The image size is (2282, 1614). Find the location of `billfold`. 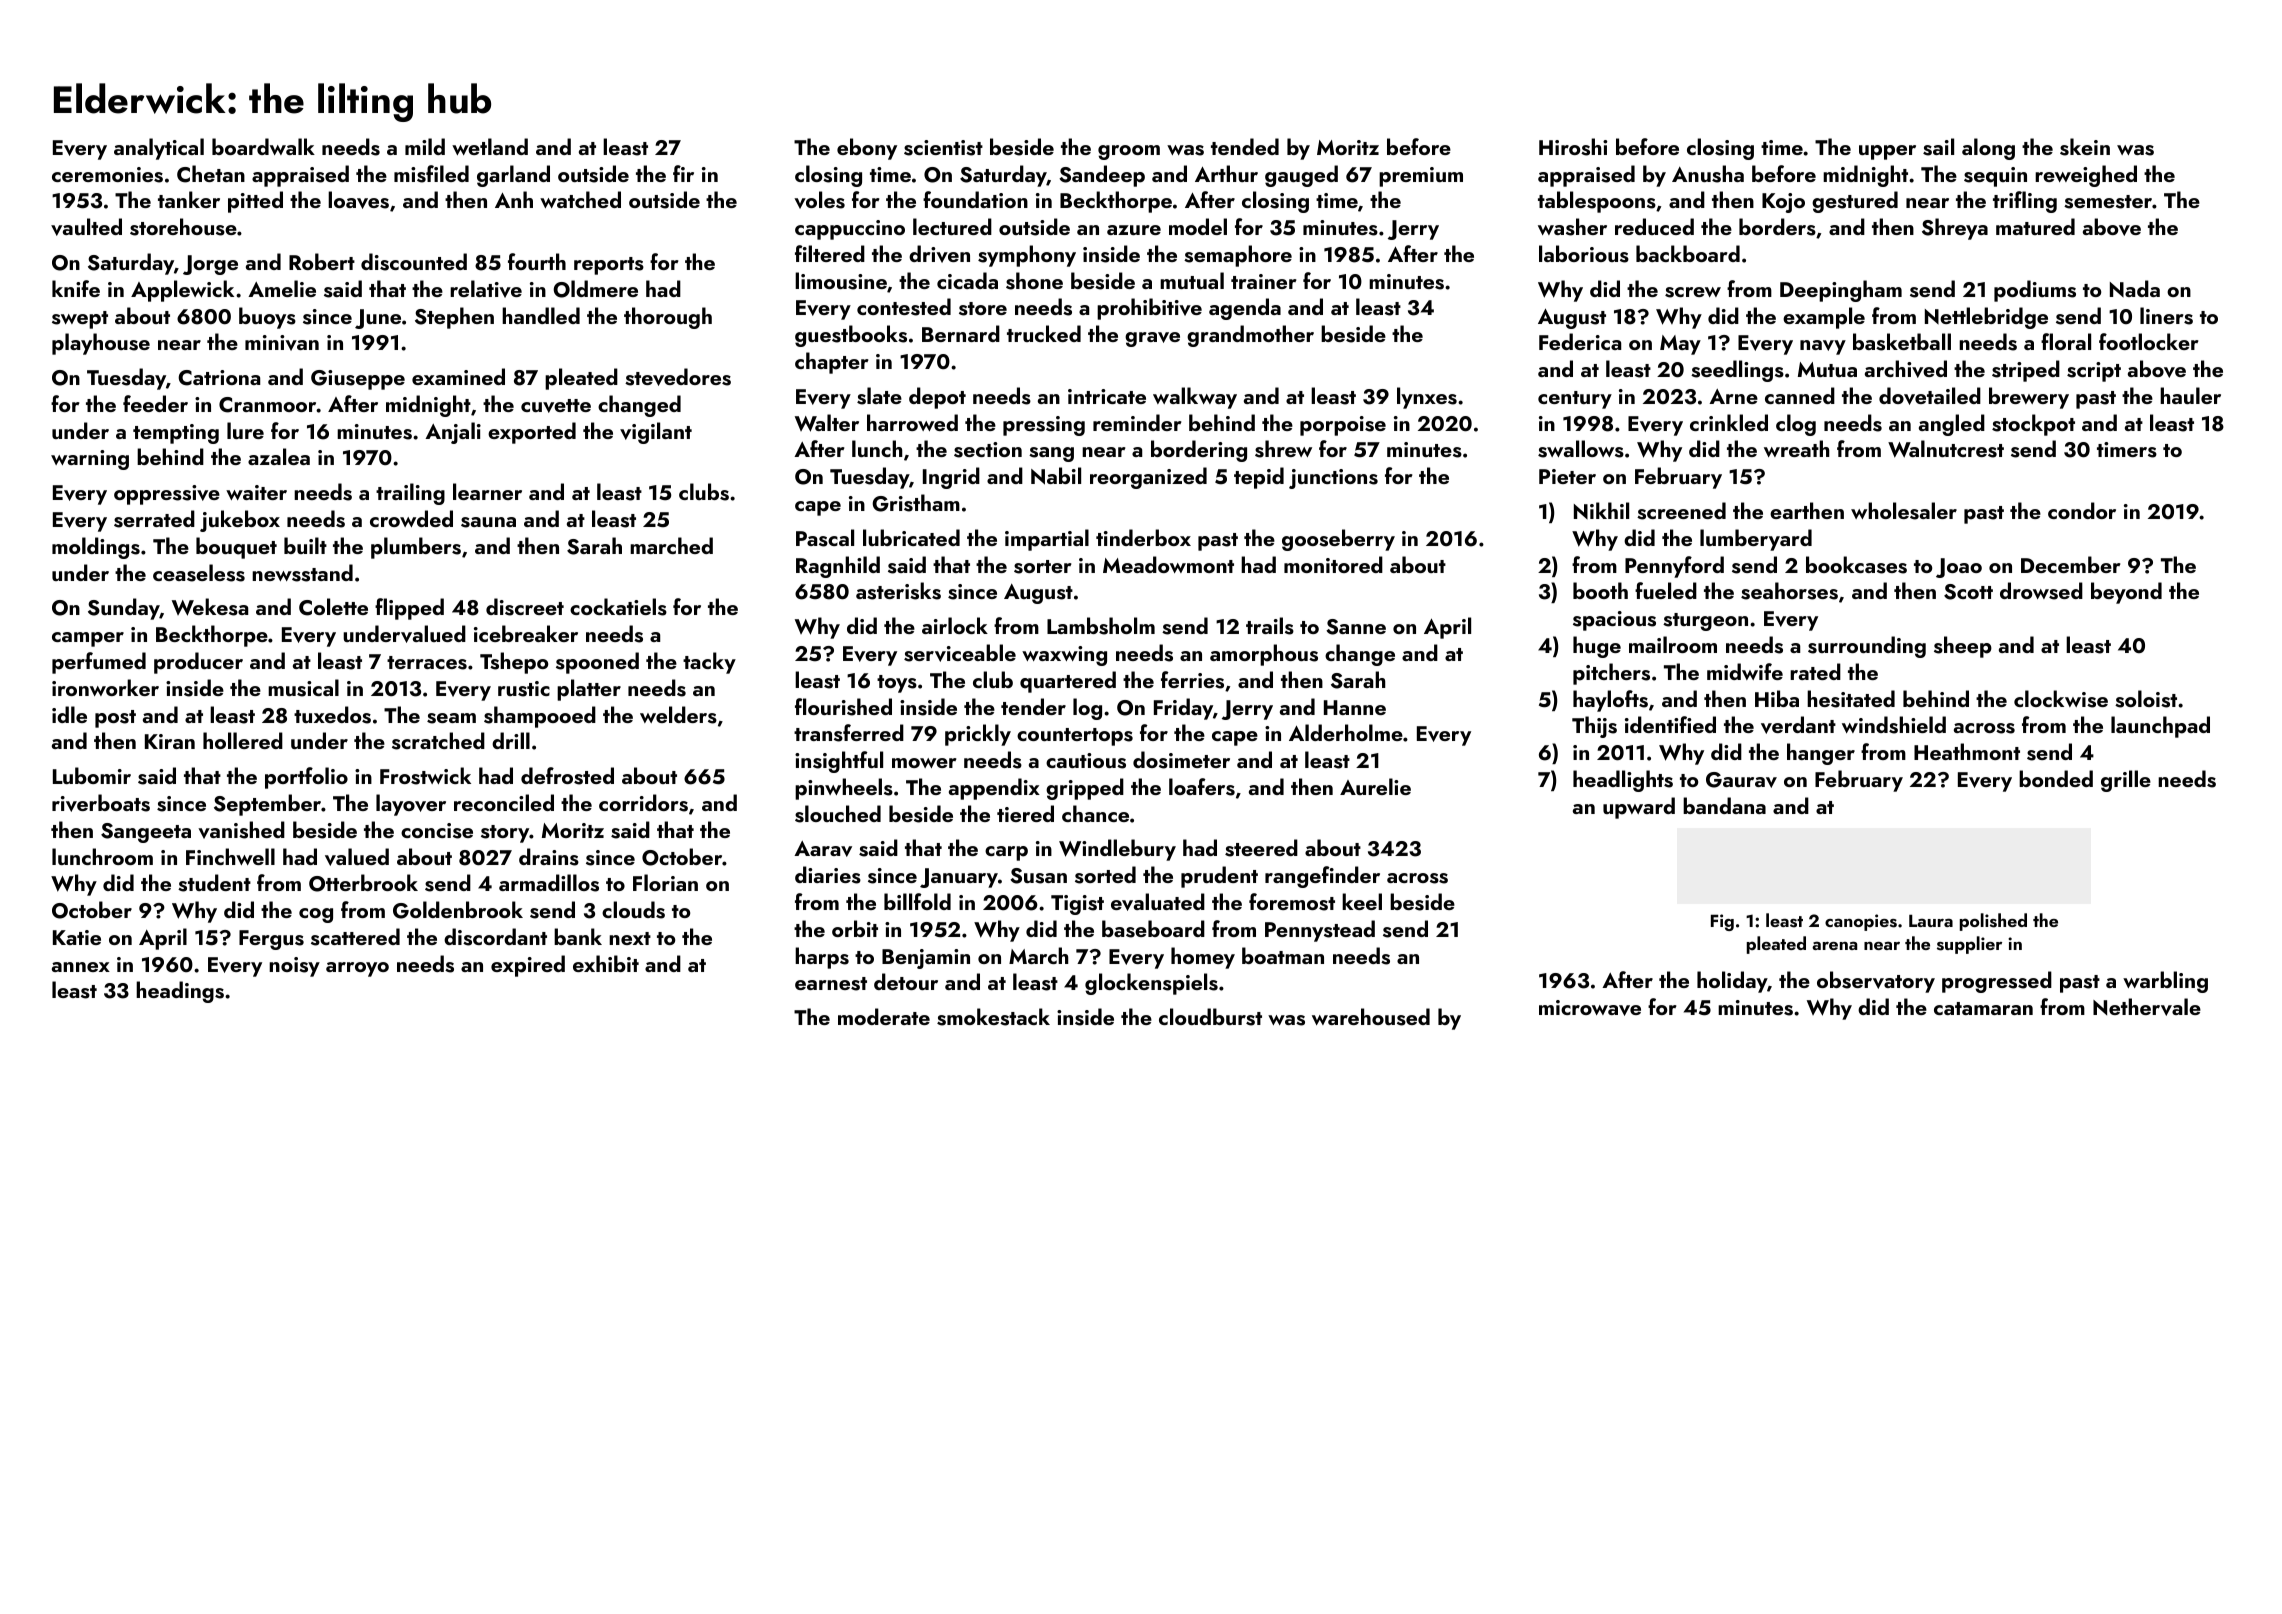

billfold is located at coordinates (917, 901).
